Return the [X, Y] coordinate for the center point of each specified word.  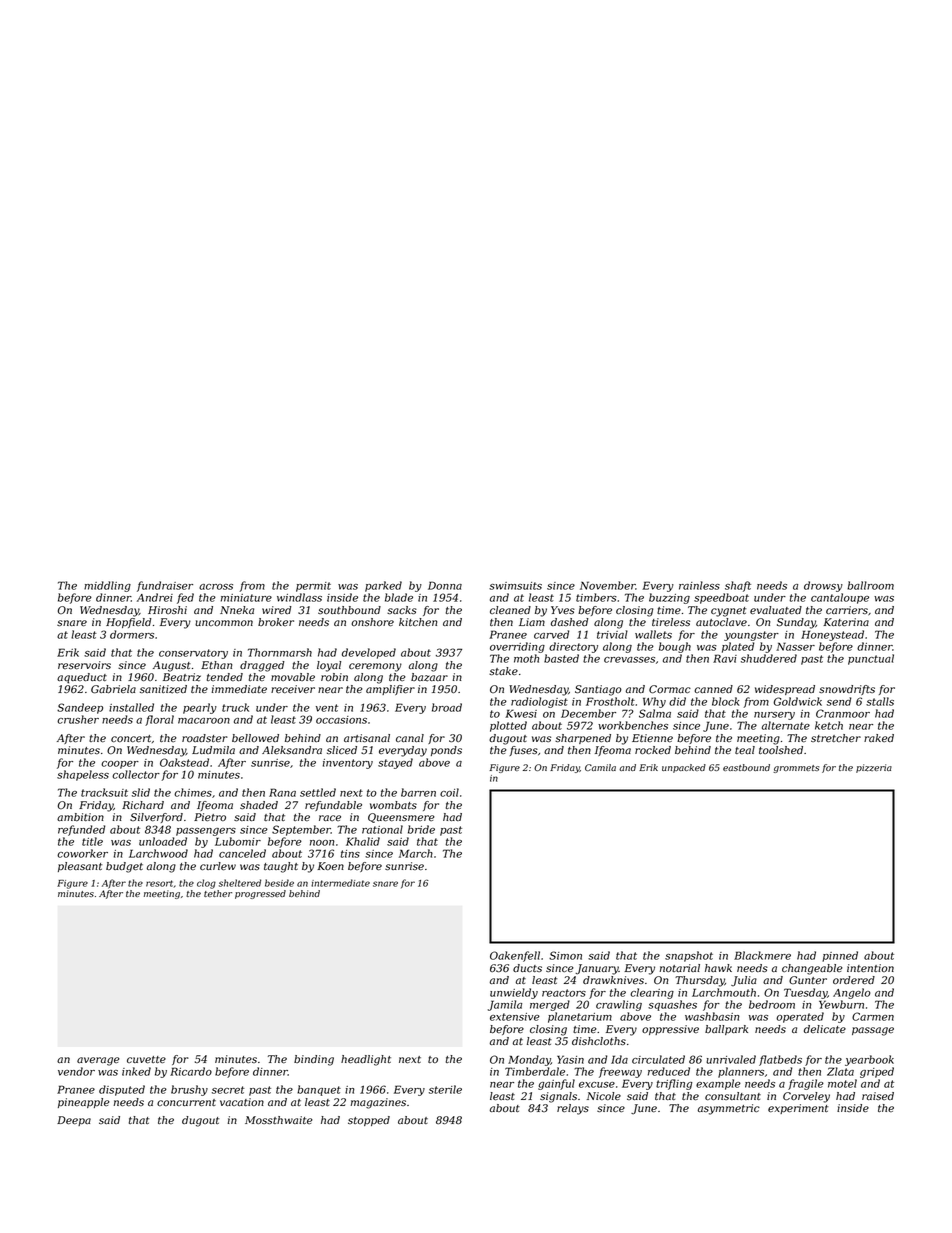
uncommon [224, 623]
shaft [738, 586]
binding [314, 1060]
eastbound [746, 767]
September [301, 830]
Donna [445, 585]
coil [449, 792]
